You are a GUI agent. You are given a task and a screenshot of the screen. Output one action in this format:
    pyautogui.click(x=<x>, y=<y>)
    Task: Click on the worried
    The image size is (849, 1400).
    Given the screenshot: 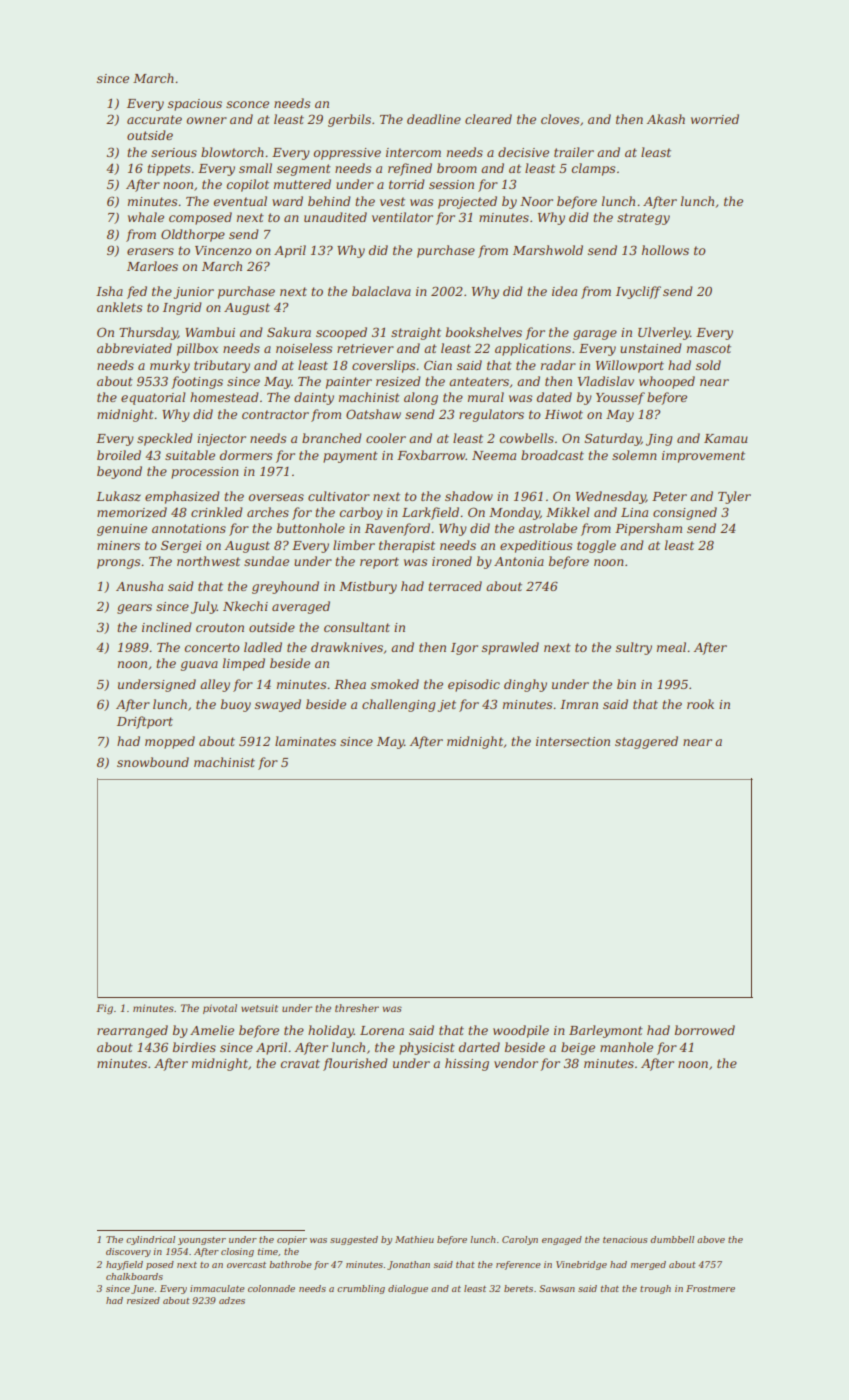 What is the action you would take?
    pyautogui.click(x=715, y=119)
